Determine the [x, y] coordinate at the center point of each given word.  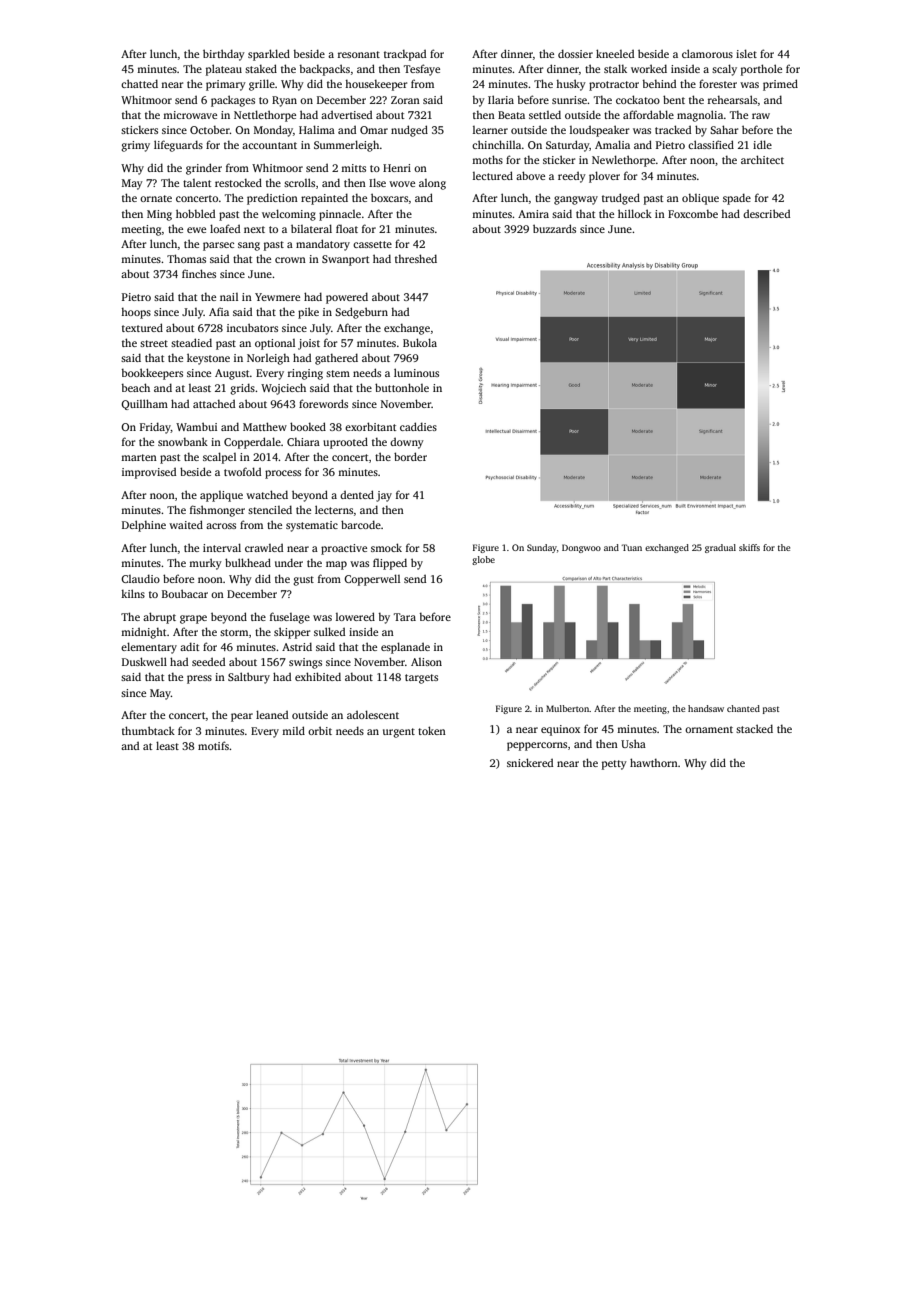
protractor [614, 86]
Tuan [631, 547]
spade [737, 199]
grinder [204, 169]
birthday [224, 55]
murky [205, 564]
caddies [418, 426]
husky [571, 85]
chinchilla [497, 144]
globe [483, 560]
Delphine [144, 526]
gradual [720, 548]
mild [293, 730]
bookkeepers [152, 374]
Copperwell [372, 580]
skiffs [749, 547]
